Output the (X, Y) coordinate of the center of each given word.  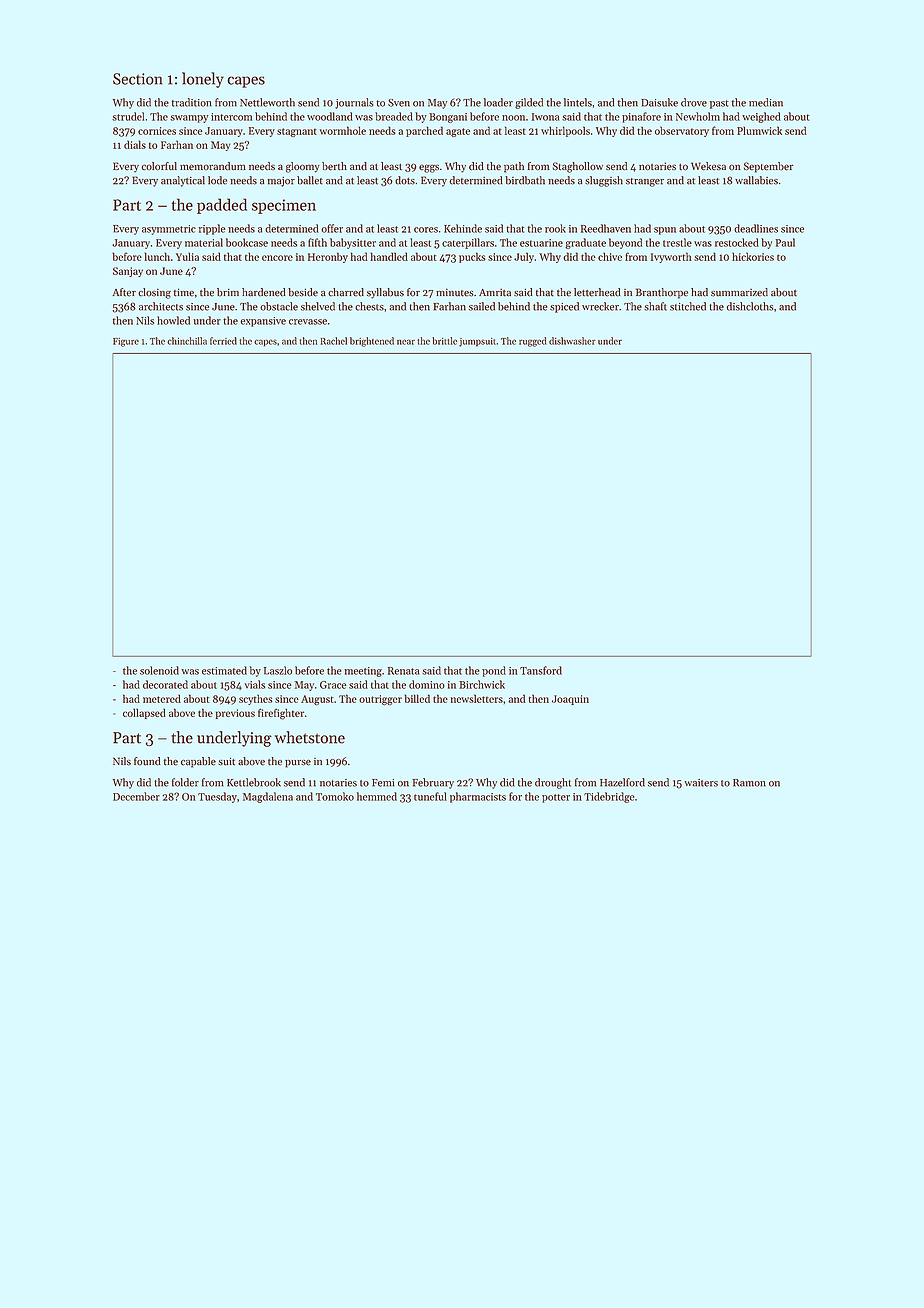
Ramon (749, 783)
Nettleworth (267, 102)
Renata (404, 671)
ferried (223, 341)
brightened (372, 342)
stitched (688, 306)
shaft (655, 306)
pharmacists (478, 797)
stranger (645, 182)
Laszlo (278, 670)
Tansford (541, 670)
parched (424, 131)
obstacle (279, 306)
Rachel (334, 341)
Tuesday (217, 797)
